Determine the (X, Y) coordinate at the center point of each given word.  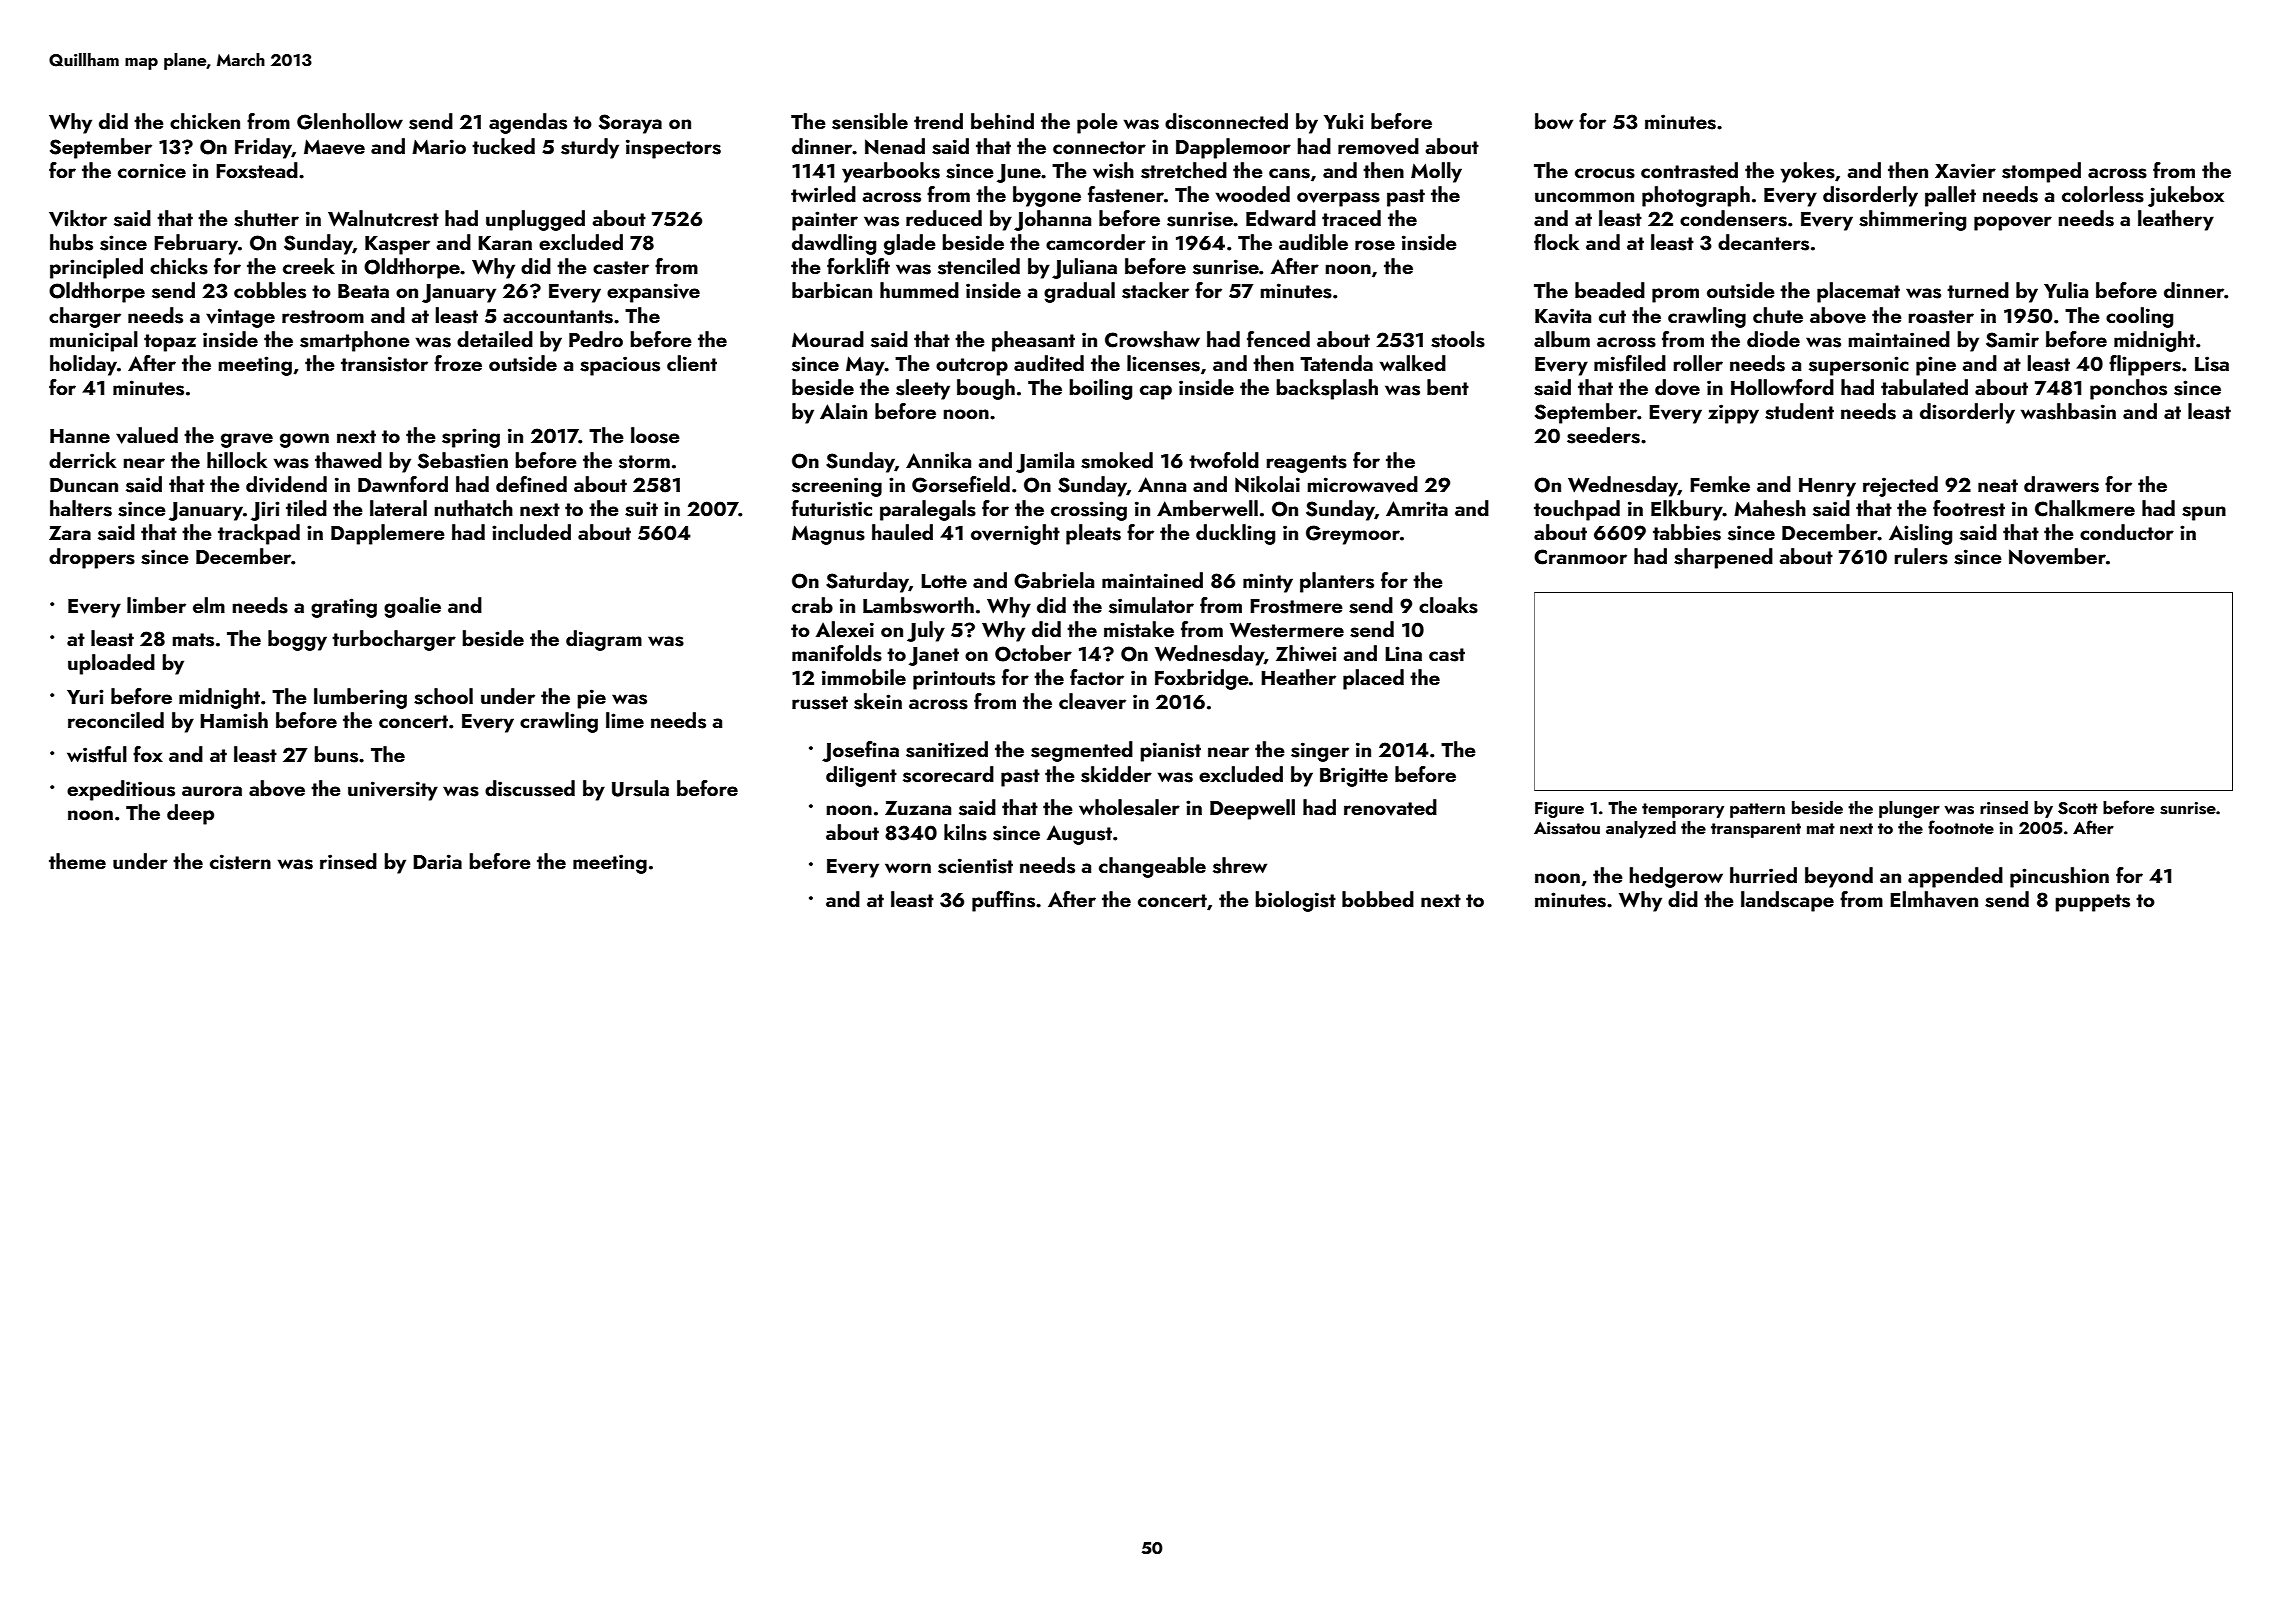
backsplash (1327, 389)
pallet (1950, 196)
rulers (1921, 556)
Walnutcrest (383, 218)
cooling (2139, 317)
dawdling (834, 244)
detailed (495, 339)
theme (77, 861)
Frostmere (1296, 606)
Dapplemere (388, 534)
